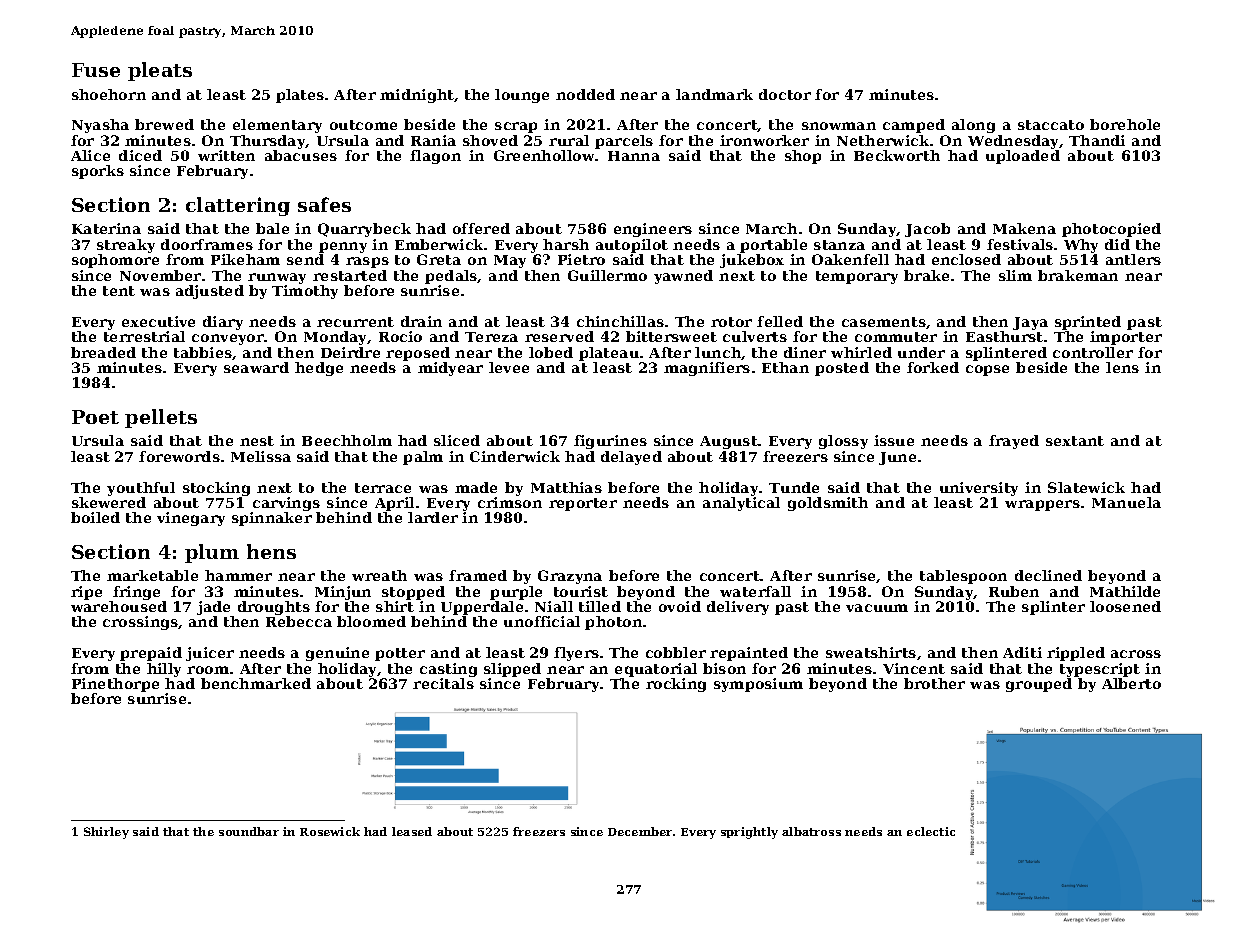 The image size is (1233, 952). What do you see at coordinates (106, 833) in the document?
I see `Shirley` at bounding box center [106, 833].
